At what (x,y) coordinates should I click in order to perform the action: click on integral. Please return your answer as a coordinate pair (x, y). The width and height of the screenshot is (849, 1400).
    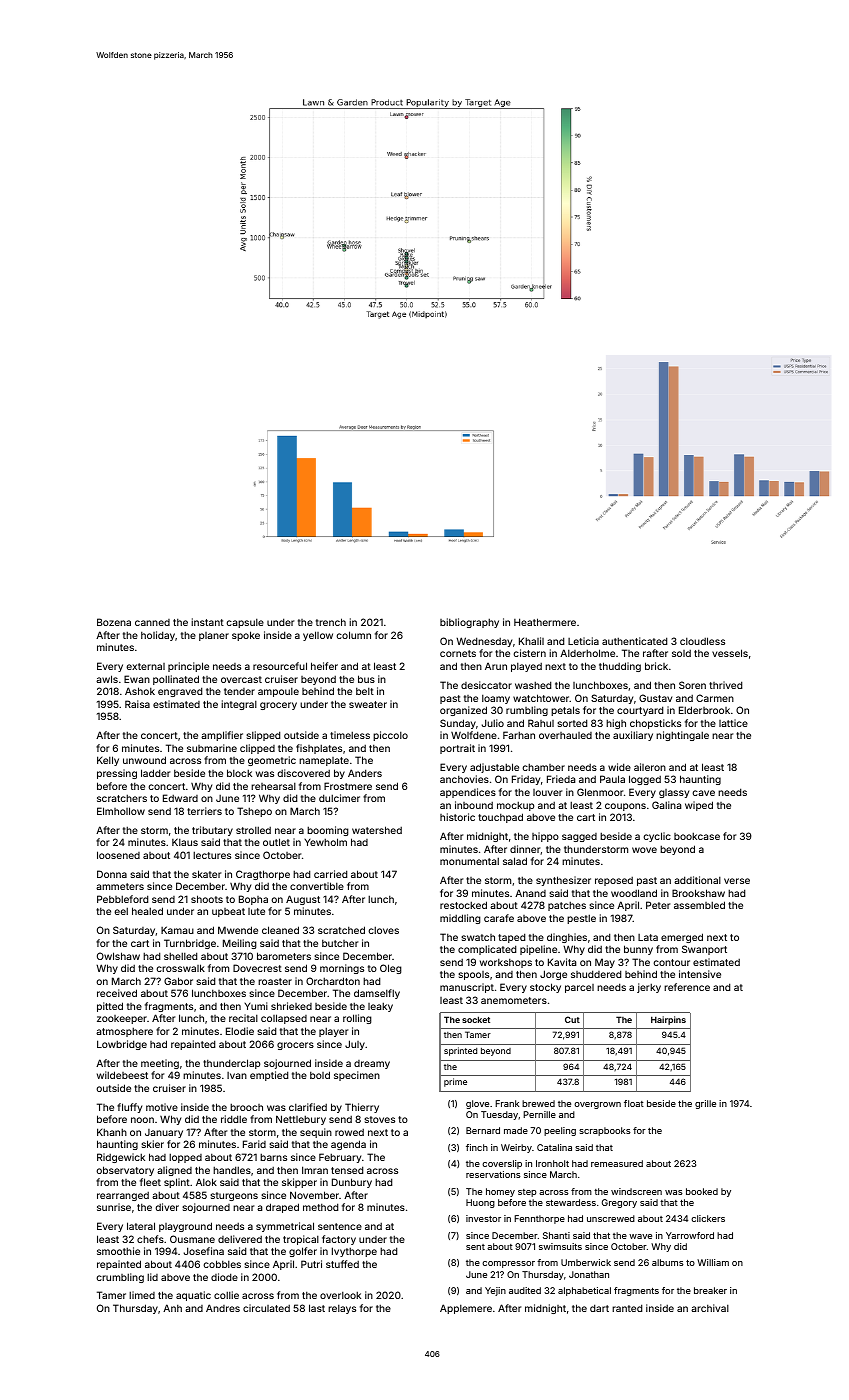
    Looking at the image, I should click on (239, 705).
